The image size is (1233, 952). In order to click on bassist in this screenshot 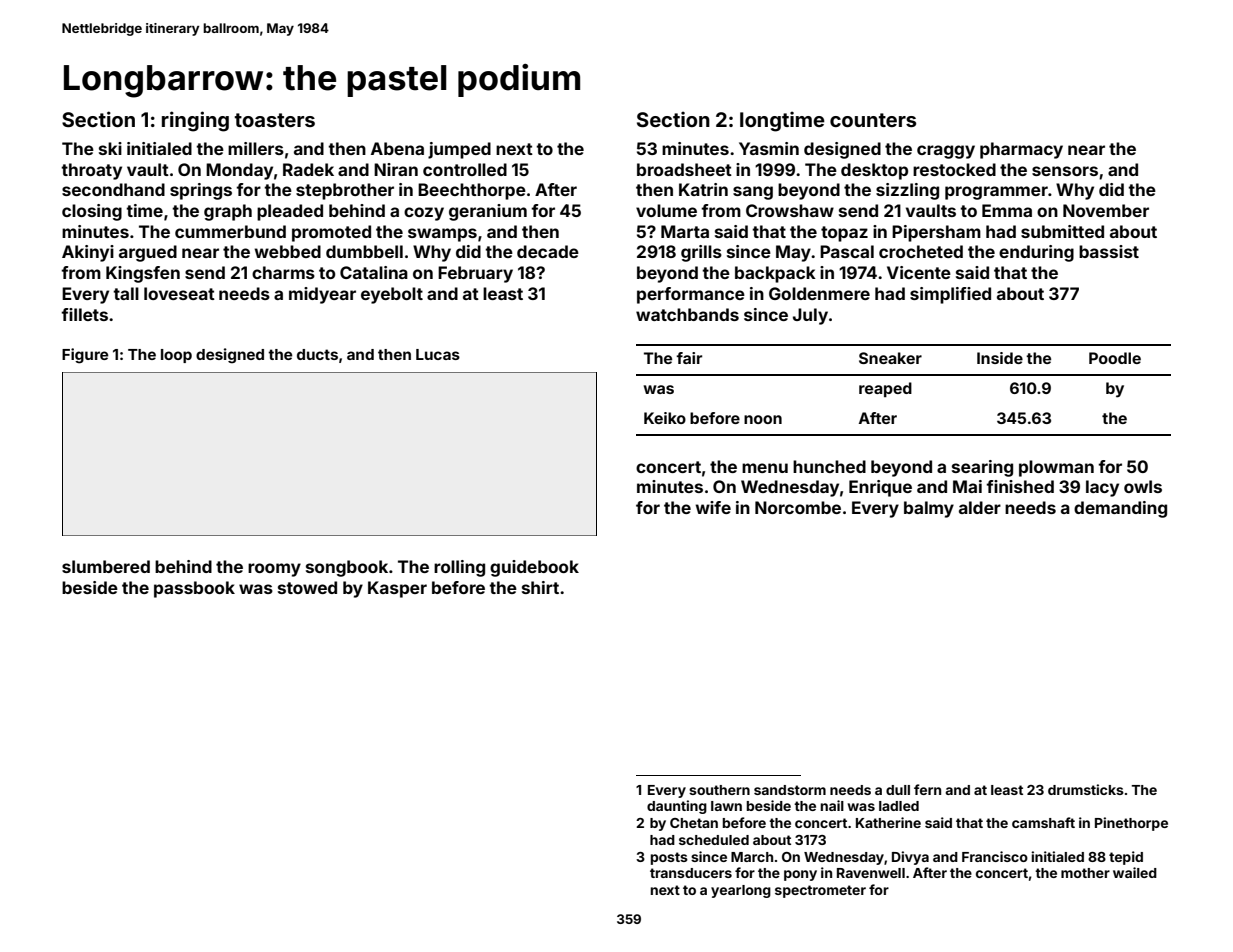, I will do `click(1109, 251)`.
